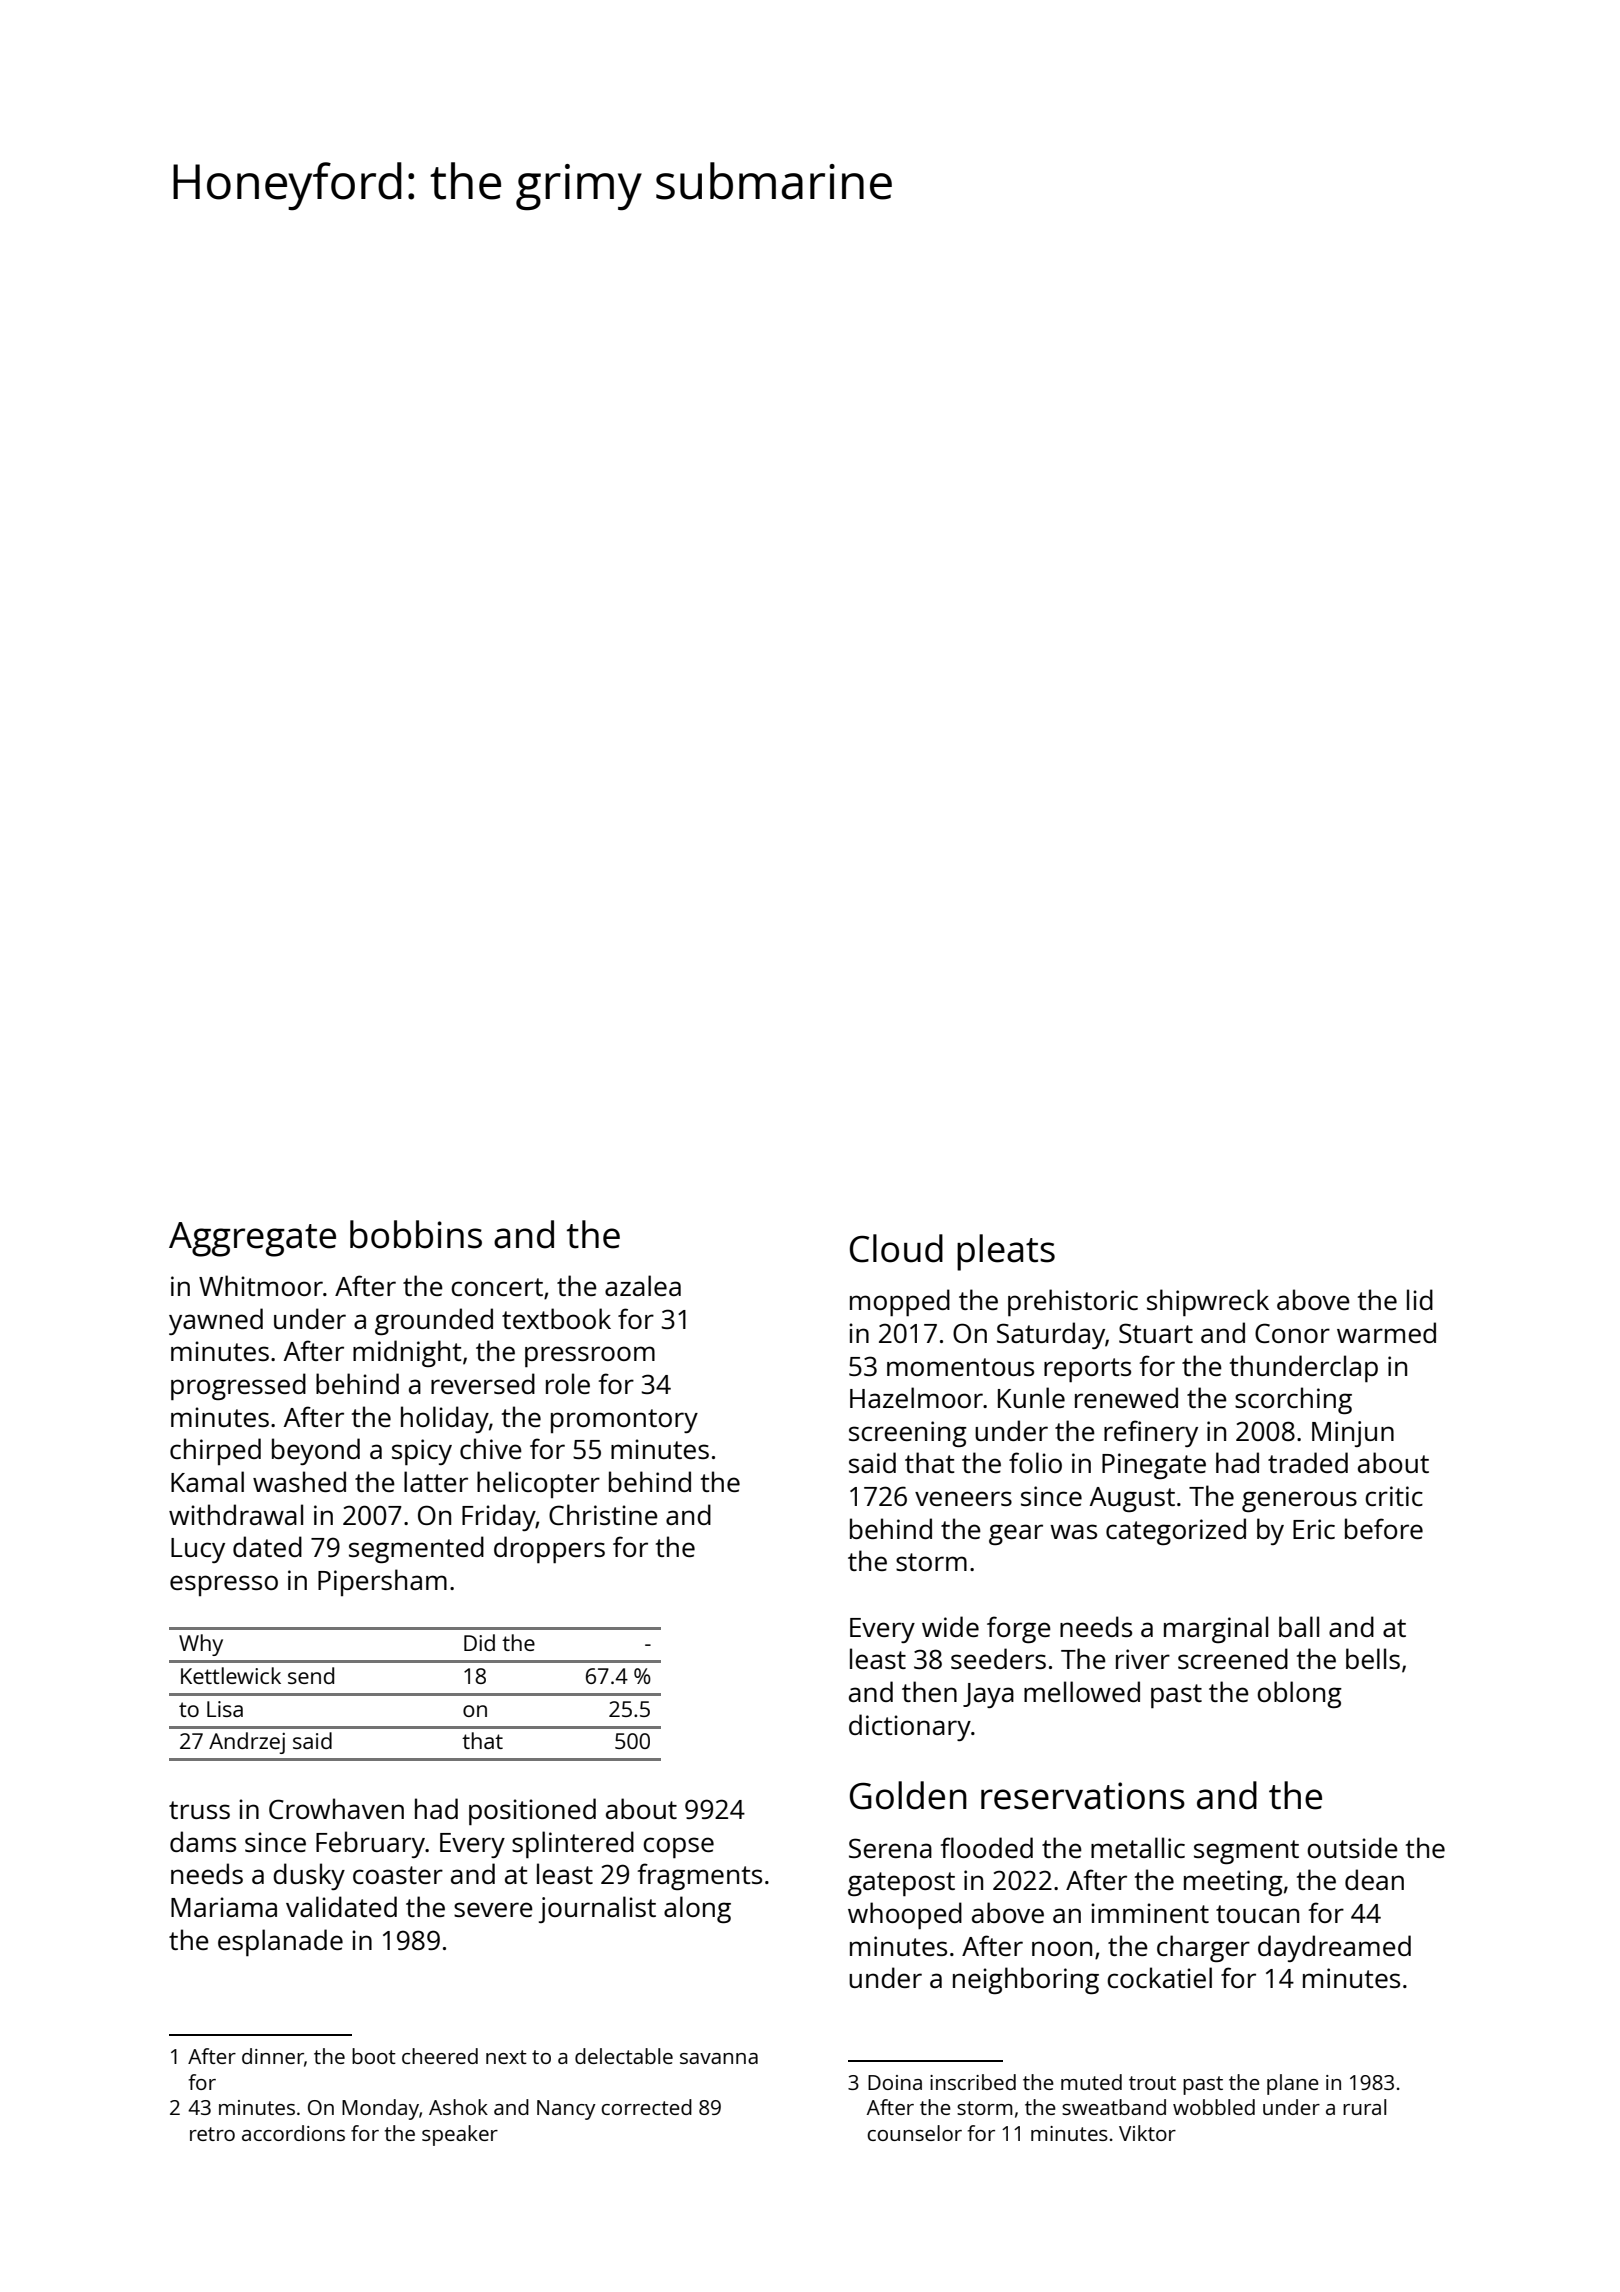 This document has width=1620, height=2292. What do you see at coordinates (1031, 1397) in the document?
I see `Kunle` at bounding box center [1031, 1397].
